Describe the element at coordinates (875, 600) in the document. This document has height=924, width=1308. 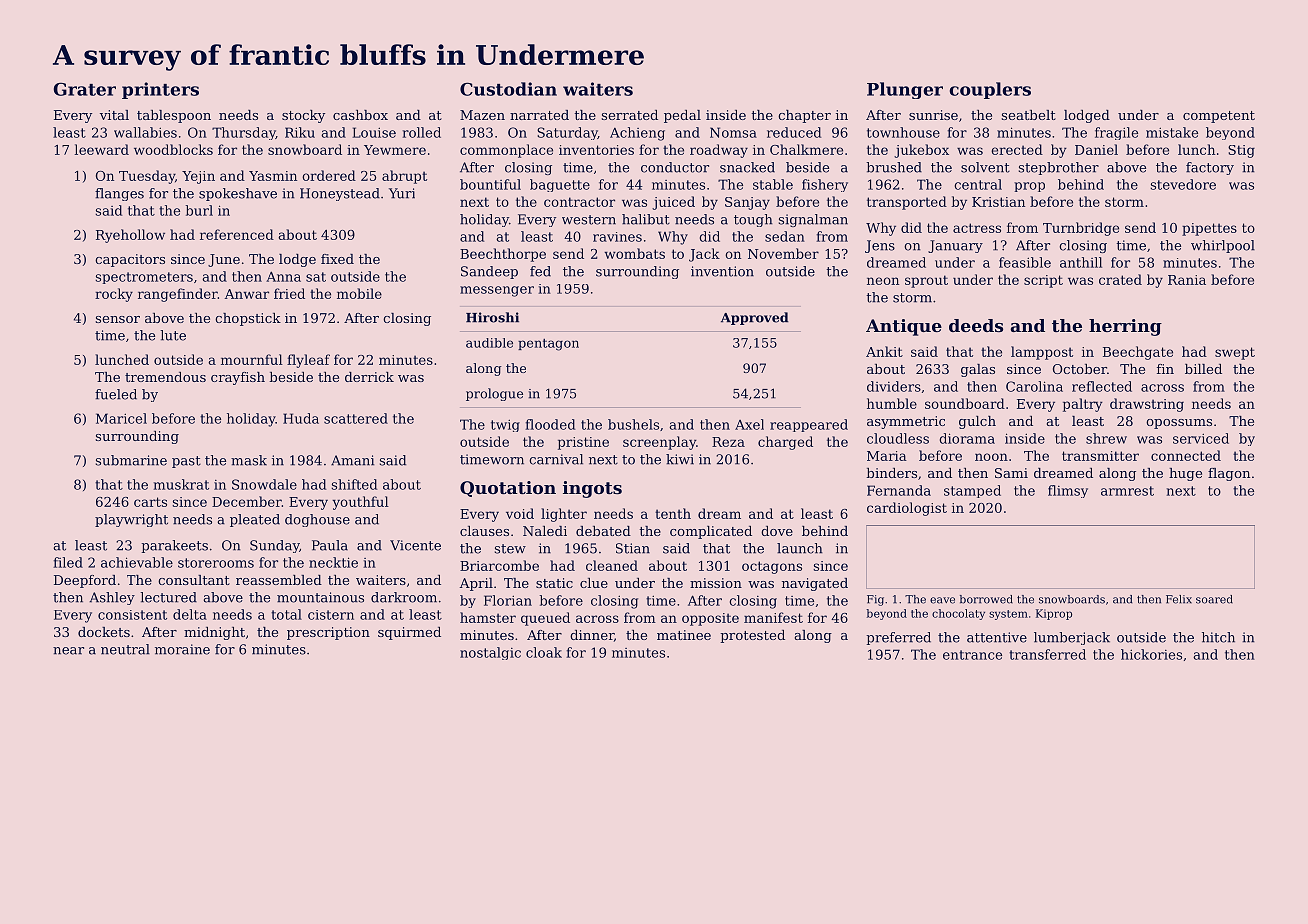
I see `Fig` at that location.
